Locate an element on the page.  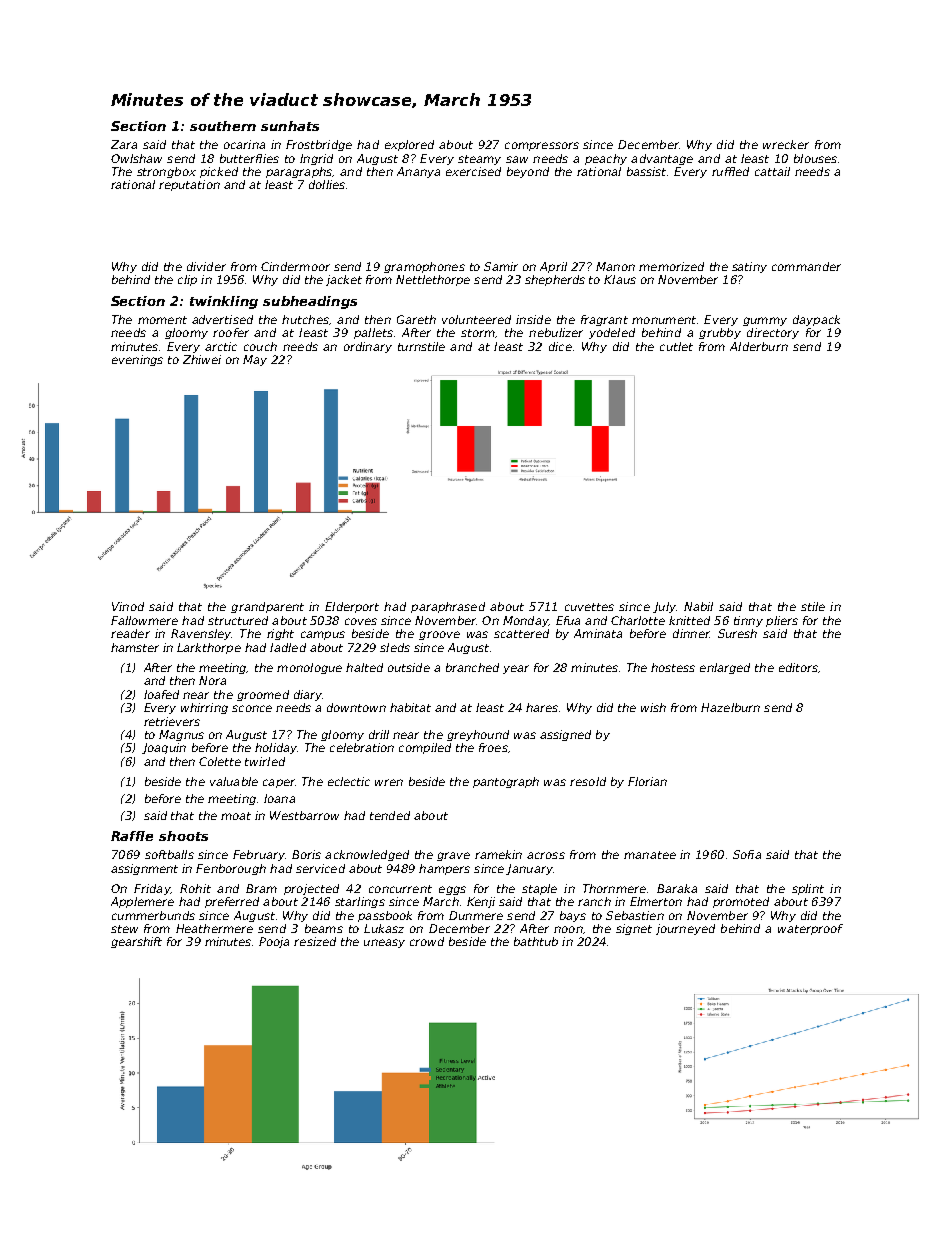
bathtub is located at coordinates (536, 941).
